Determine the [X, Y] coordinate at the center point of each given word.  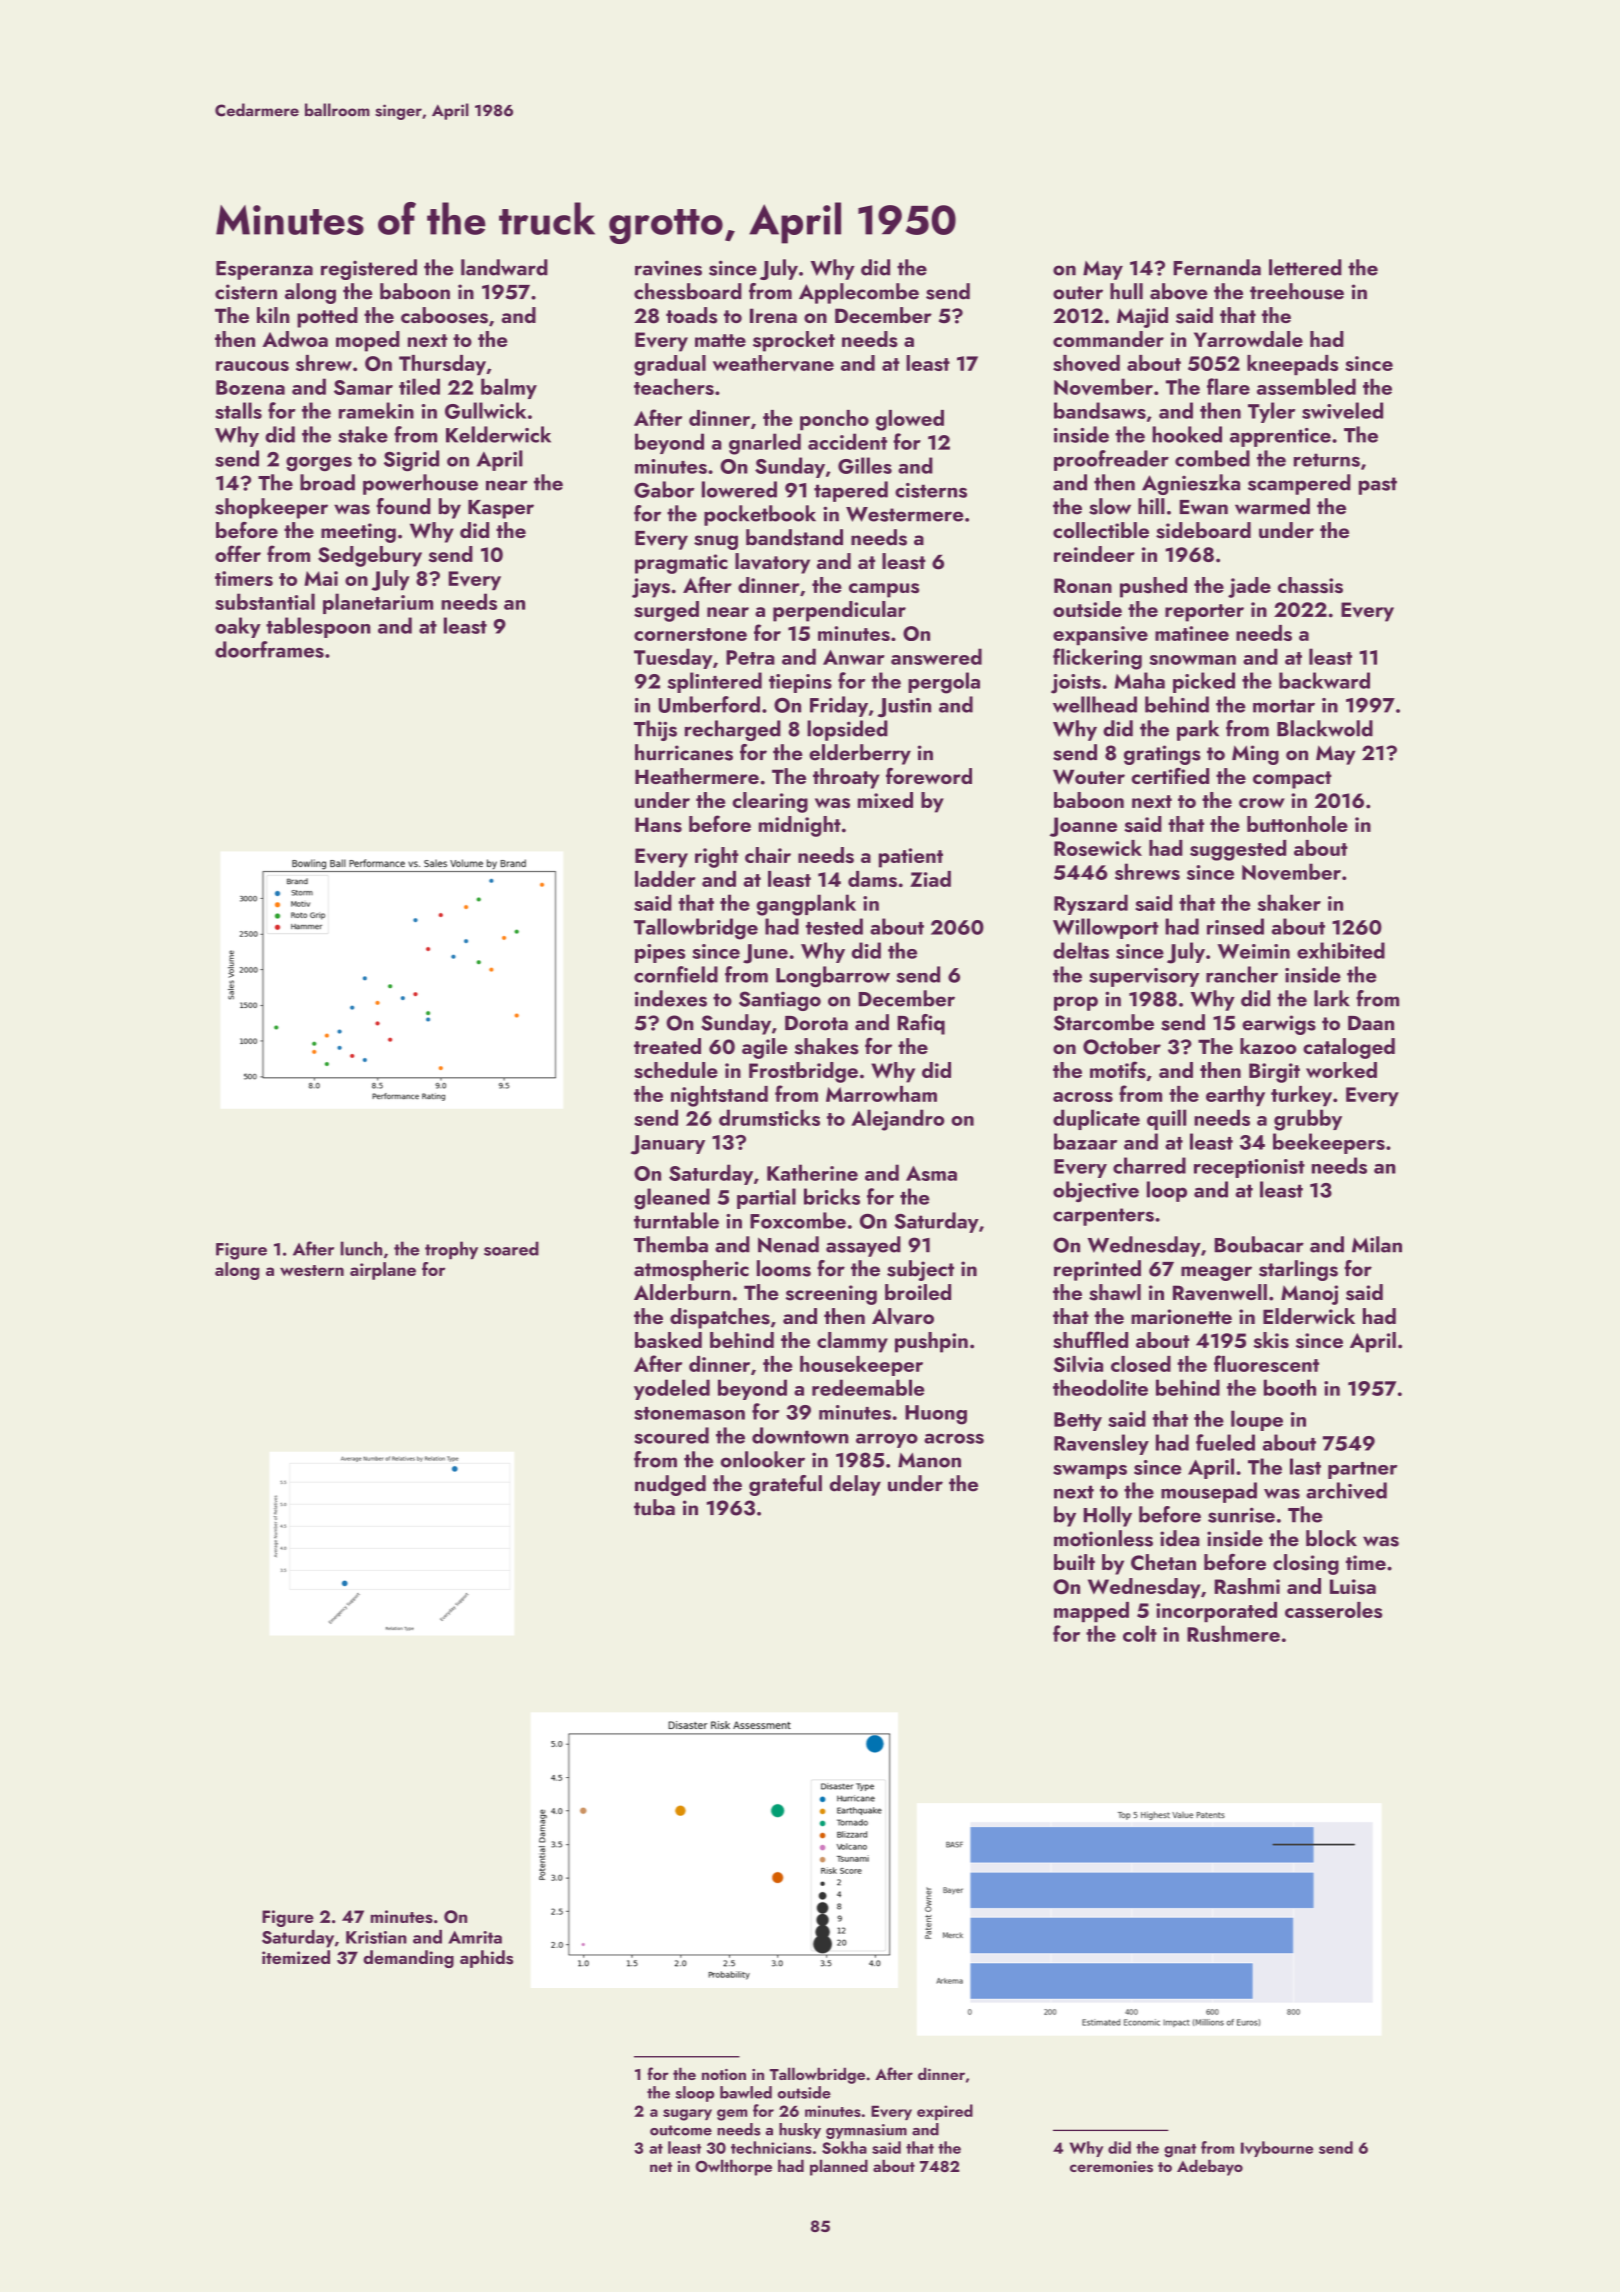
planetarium [378, 603]
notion [724, 2074]
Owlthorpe [733, 2167]
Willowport [1106, 928]
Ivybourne [1277, 2149]
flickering [1097, 659]
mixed [885, 800]
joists [1076, 684]
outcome [681, 2130]
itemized [296, 1957]
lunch [361, 1248]
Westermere [904, 514]
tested [834, 926]
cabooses [444, 315]
